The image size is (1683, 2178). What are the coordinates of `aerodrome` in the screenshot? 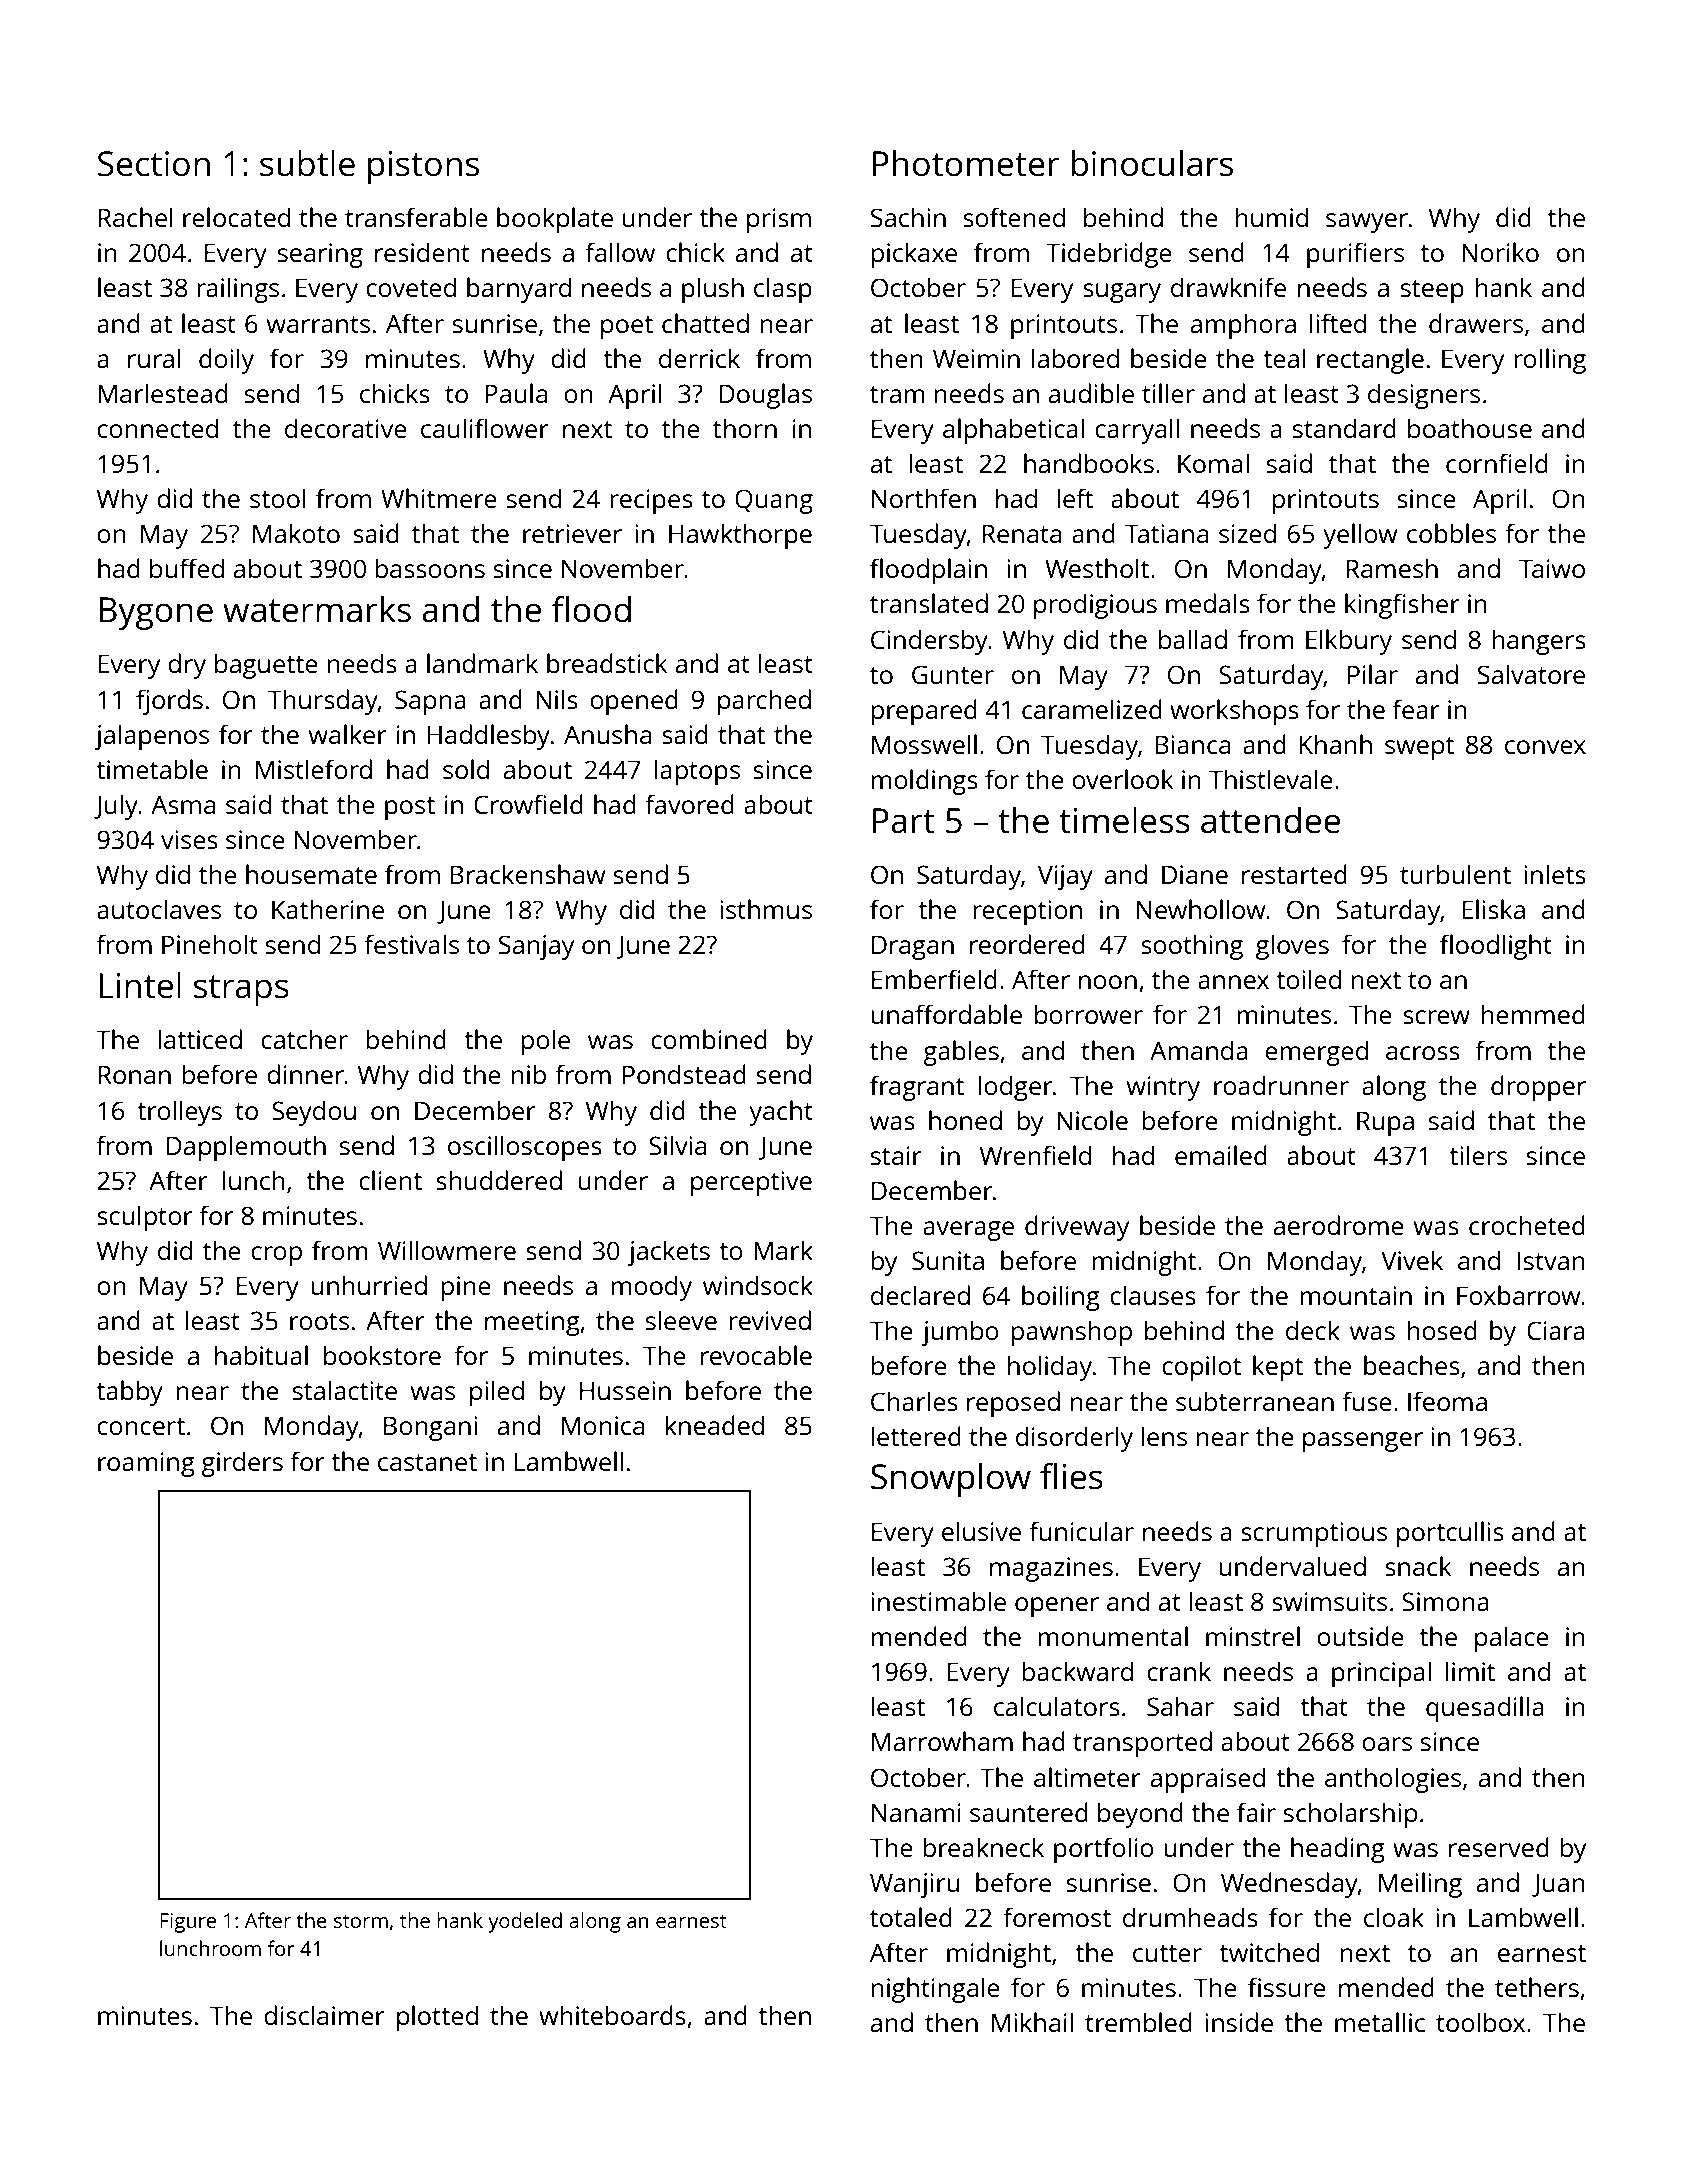 It's located at (1339, 1225).
